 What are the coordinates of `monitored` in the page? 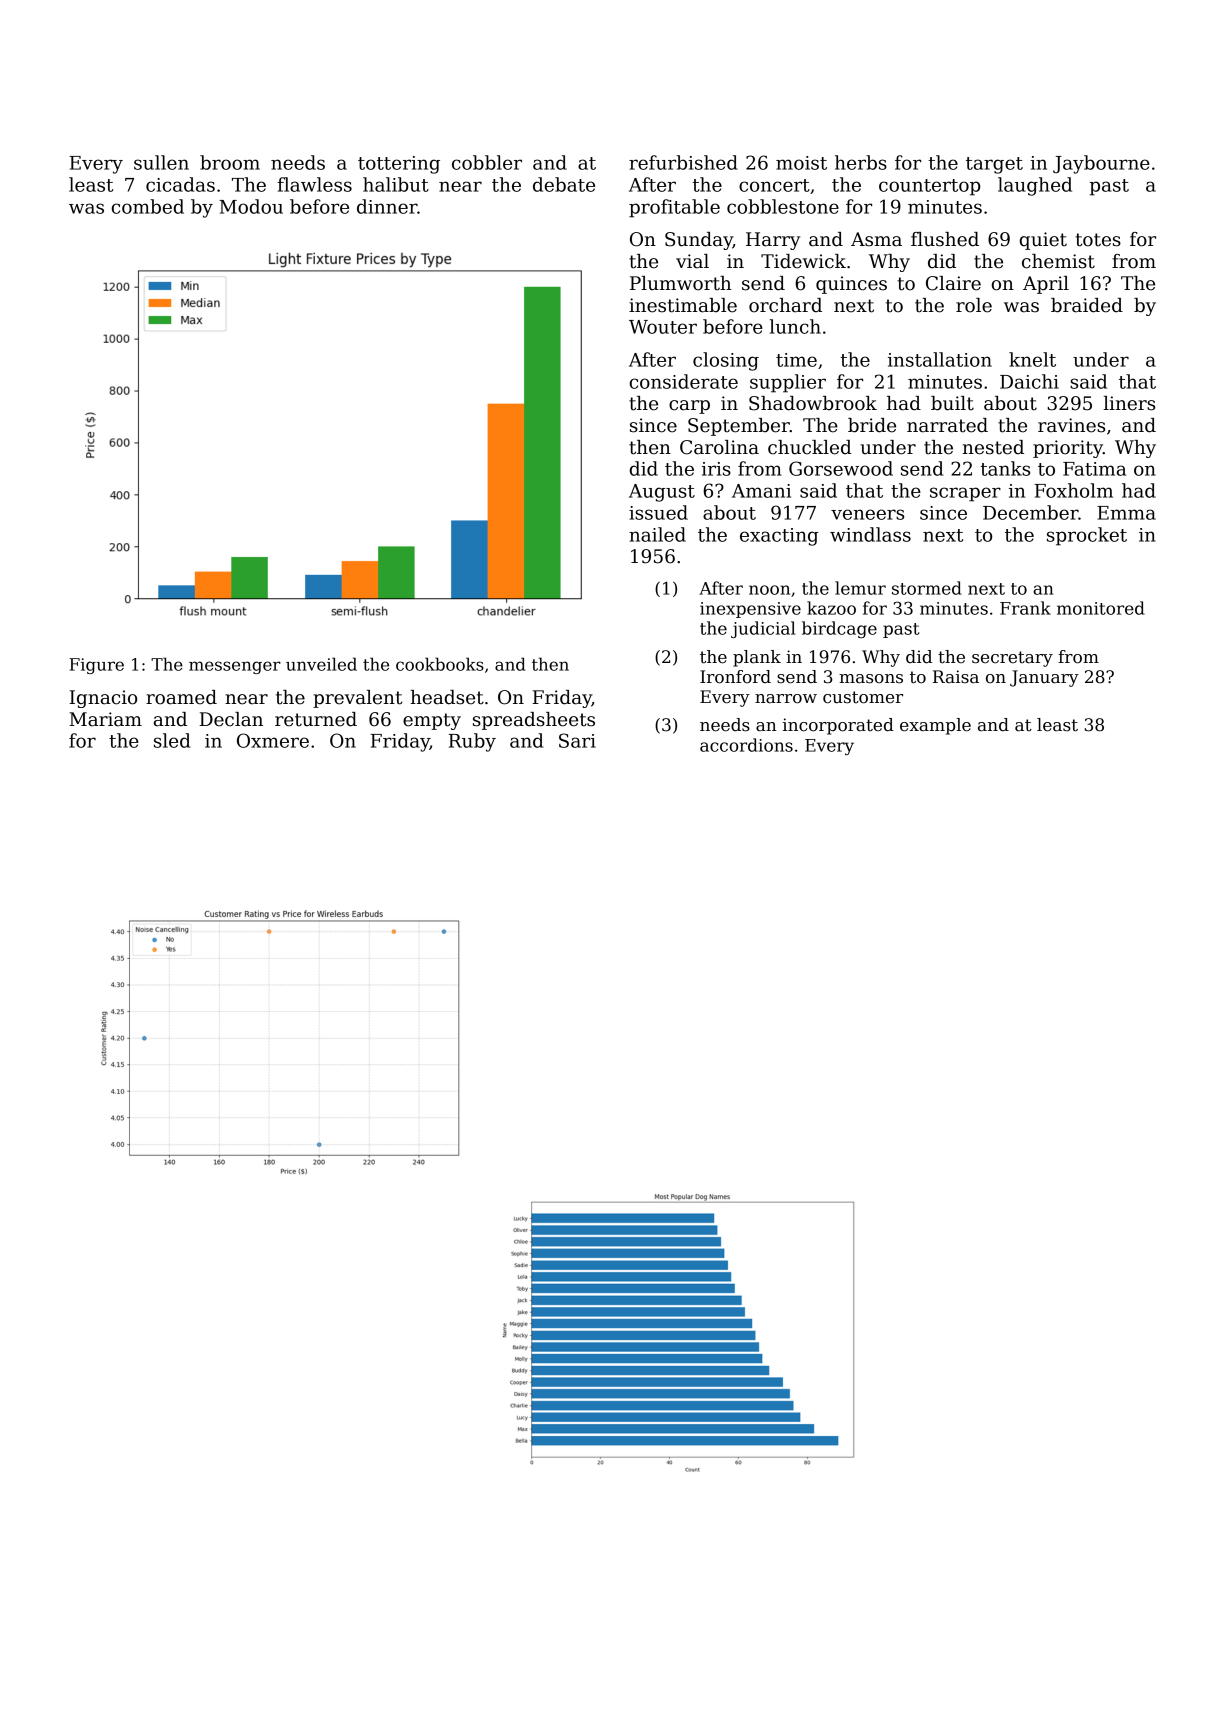 It's located at (1101, 608).
